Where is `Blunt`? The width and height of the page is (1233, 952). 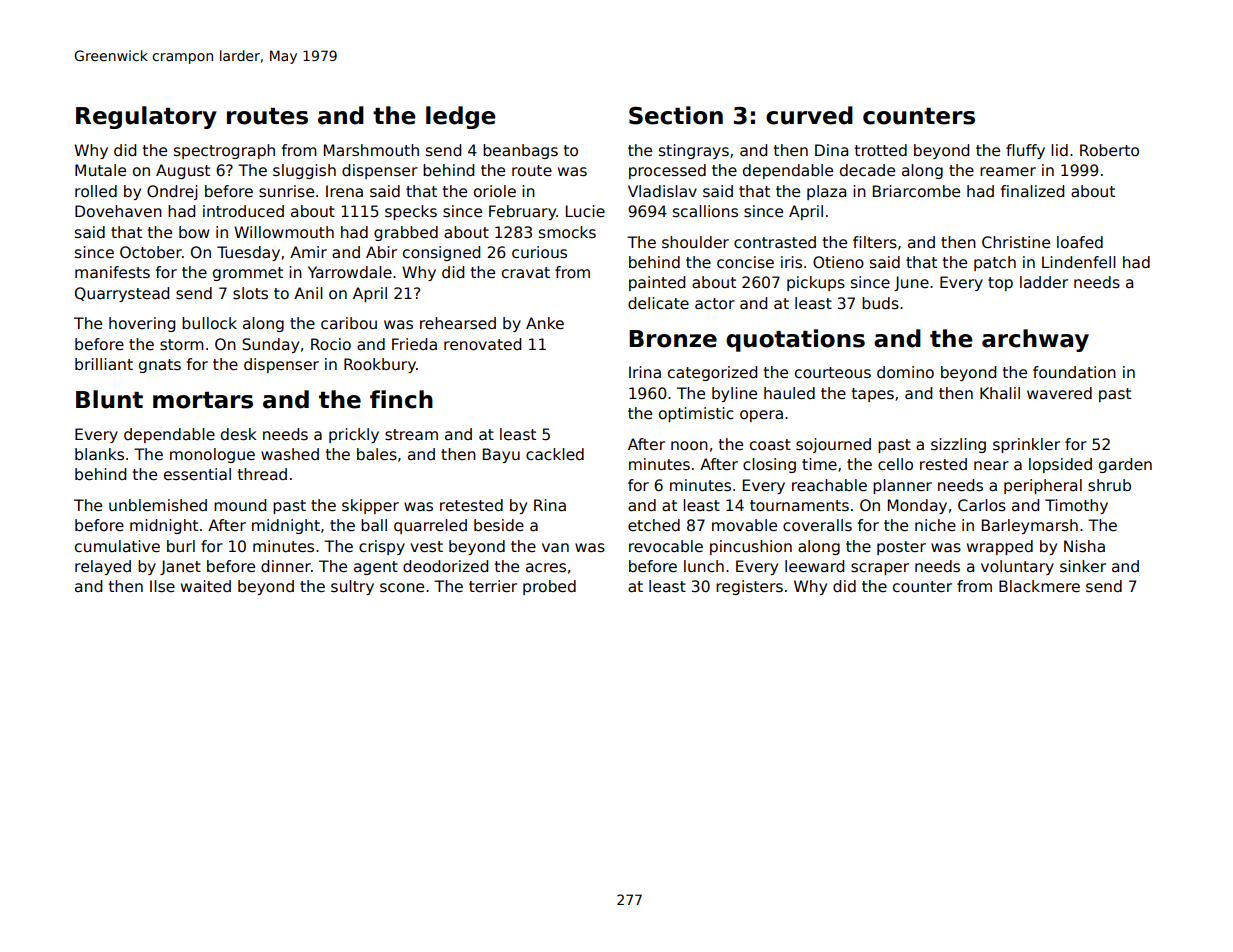
Blunt is located at coordinates (109, 399).
